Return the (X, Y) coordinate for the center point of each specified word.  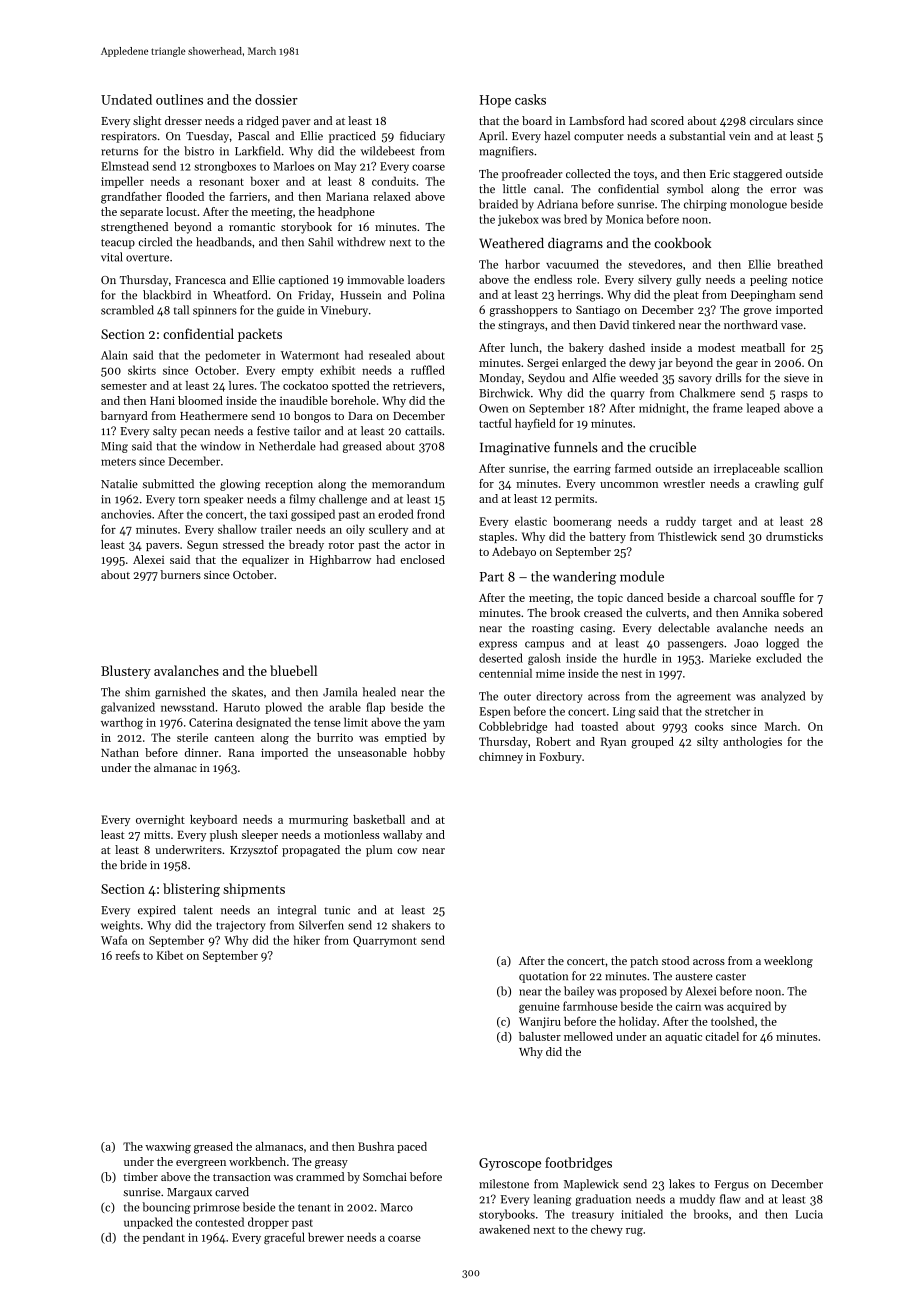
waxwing (168, 1148)
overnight (160, 821)
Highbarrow (340, 561)
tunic (337, 910)
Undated (126, 99)
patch (644, 962)
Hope (495, 101)
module (642, 576)
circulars (772, 120)
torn (189, 500)
